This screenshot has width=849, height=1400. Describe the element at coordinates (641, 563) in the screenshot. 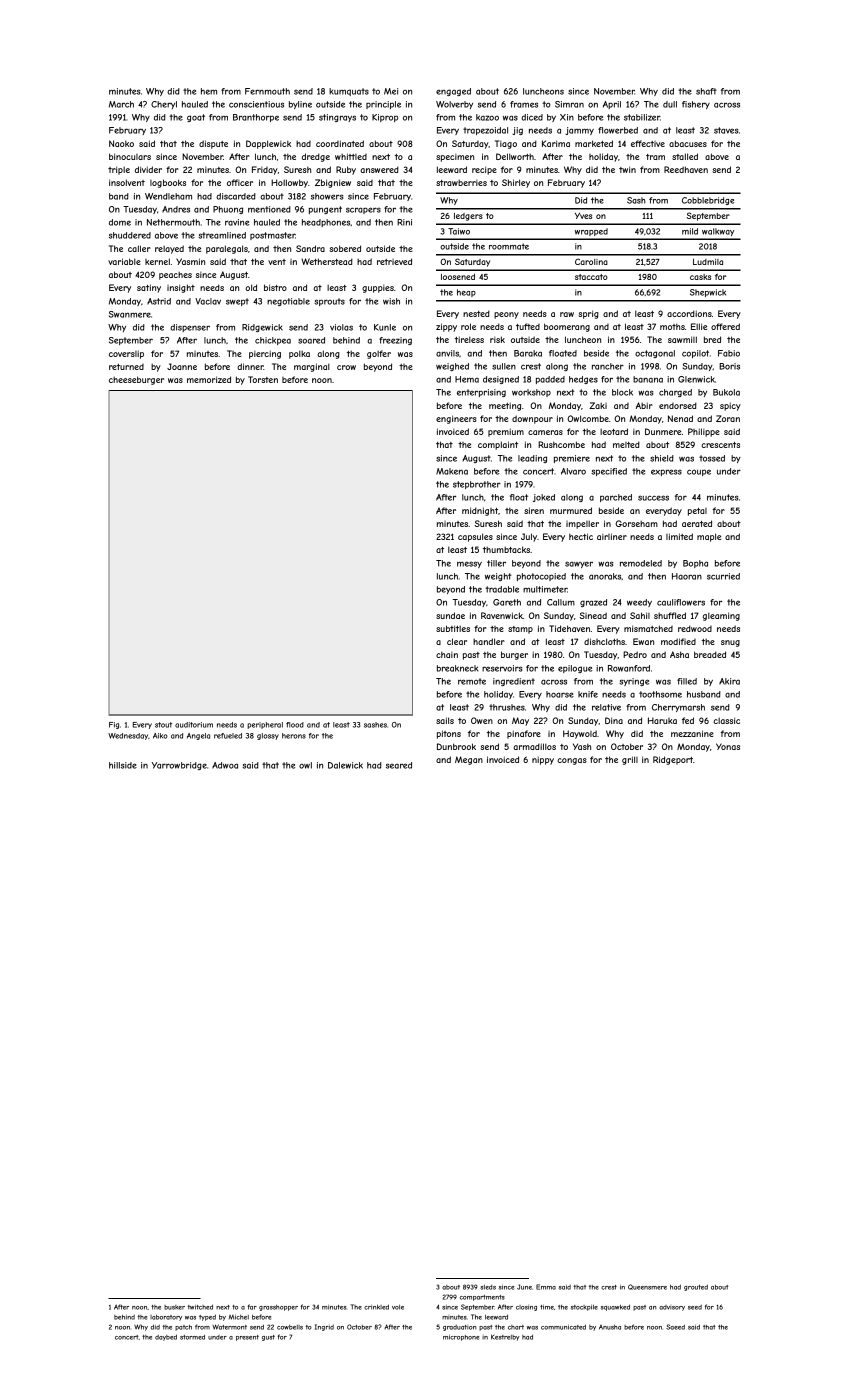

I see `remodeled` at that location.
